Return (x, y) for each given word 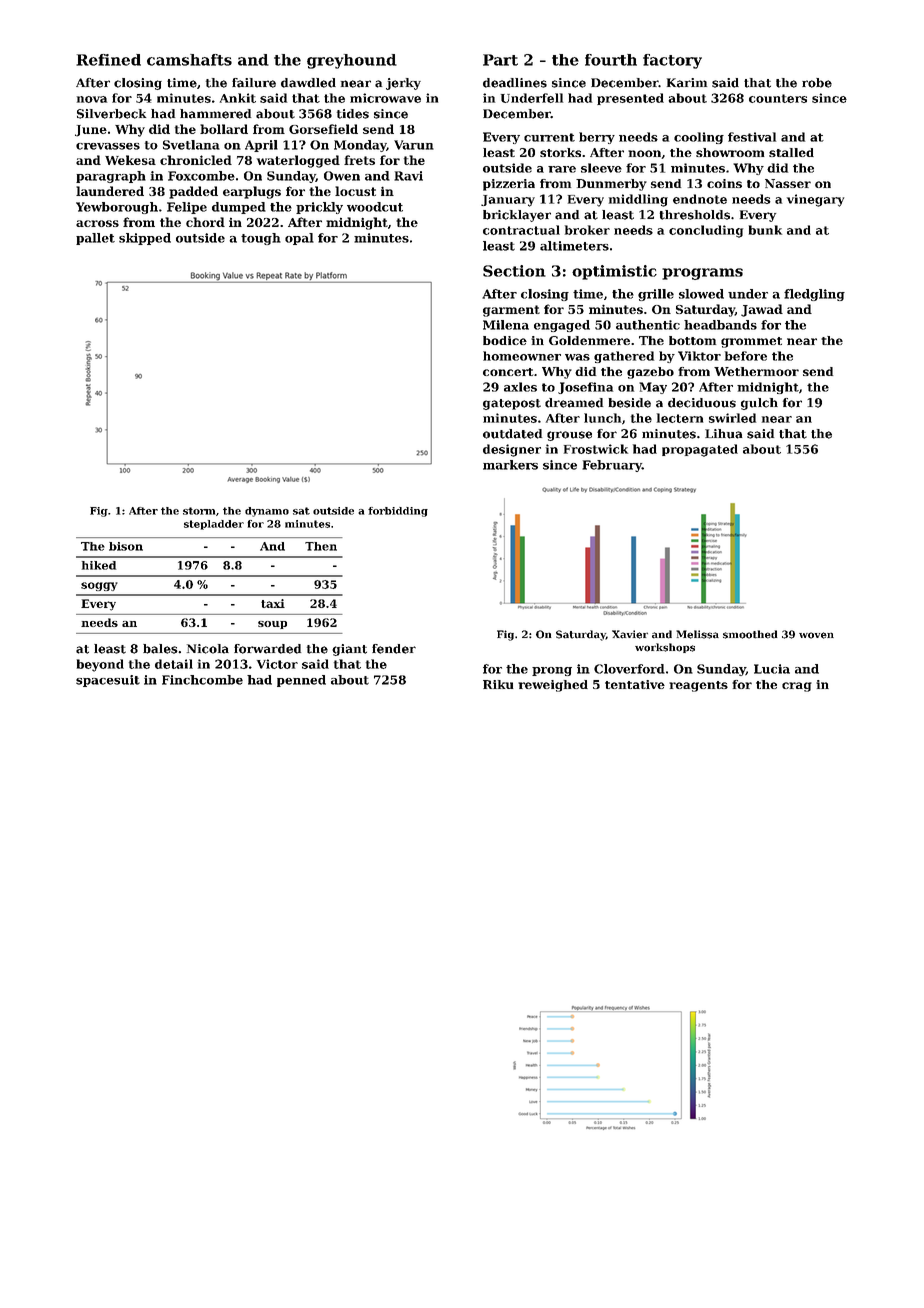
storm (199, 511)
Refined (108, 60)
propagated (700, 450)
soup (272, 625)
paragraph (111, 177)
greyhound (352, 61)
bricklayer (517, 216)
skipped (145, 239)
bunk (765, 230)
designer (512, 450)
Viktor (699, 356)
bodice (505, 340)
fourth (611, 60)
